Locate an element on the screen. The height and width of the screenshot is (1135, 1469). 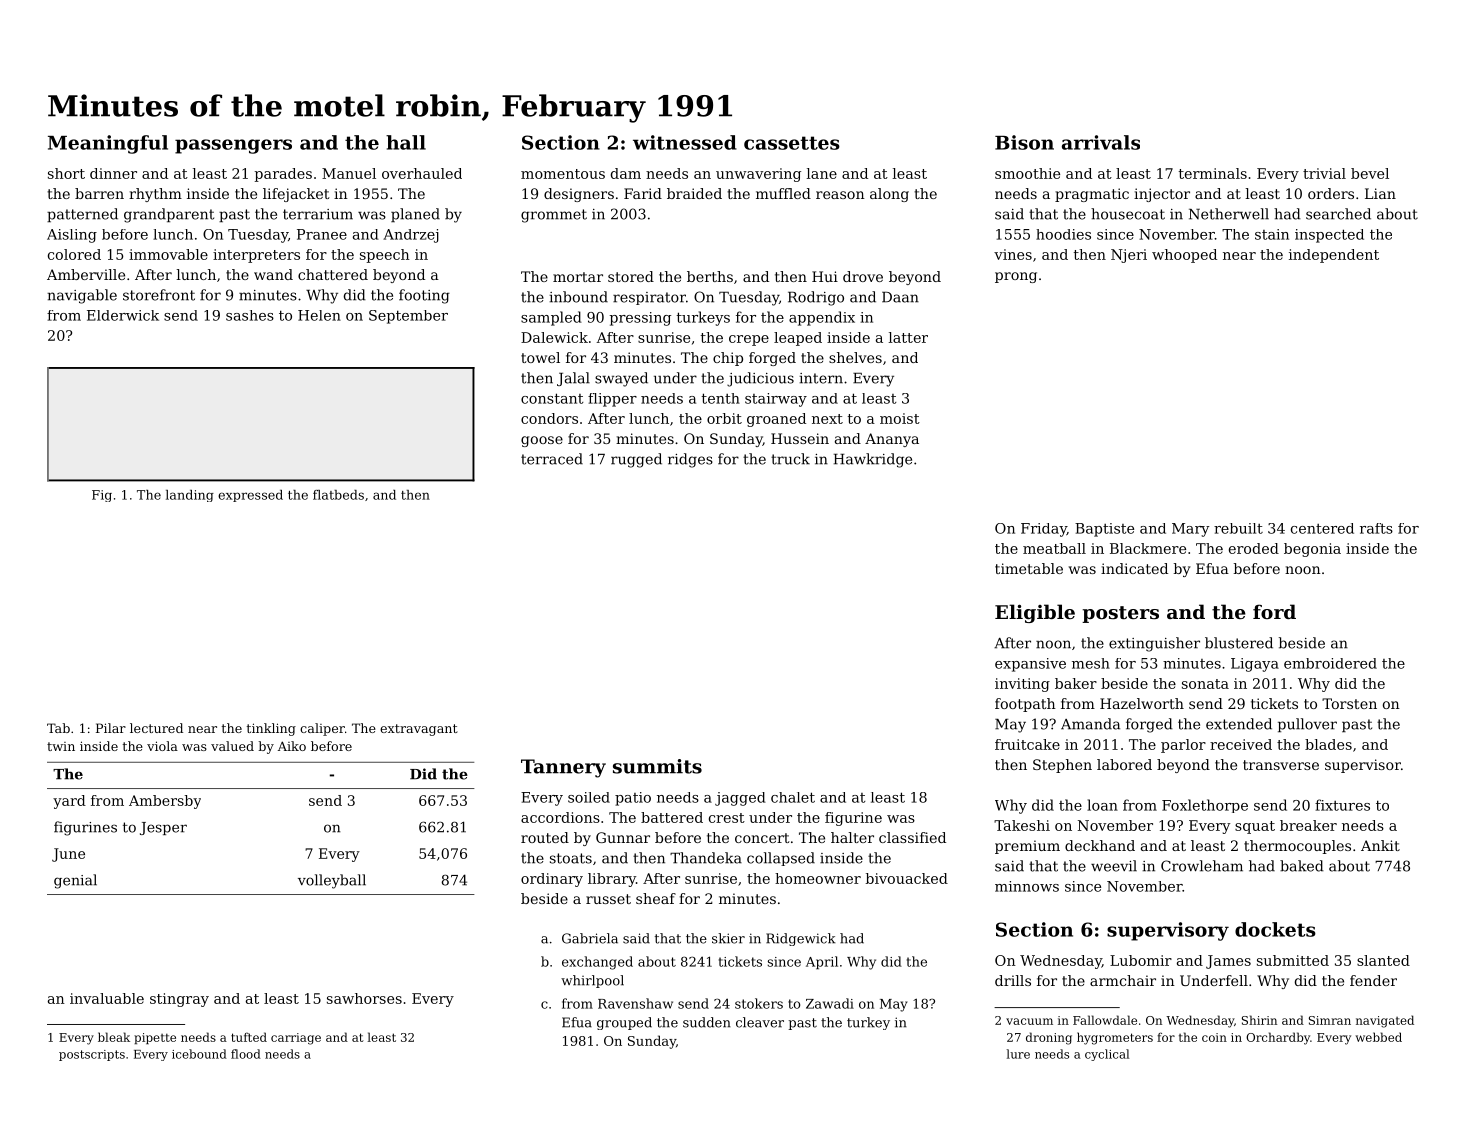
Hawkridge is located at coordinates (873, 460).
